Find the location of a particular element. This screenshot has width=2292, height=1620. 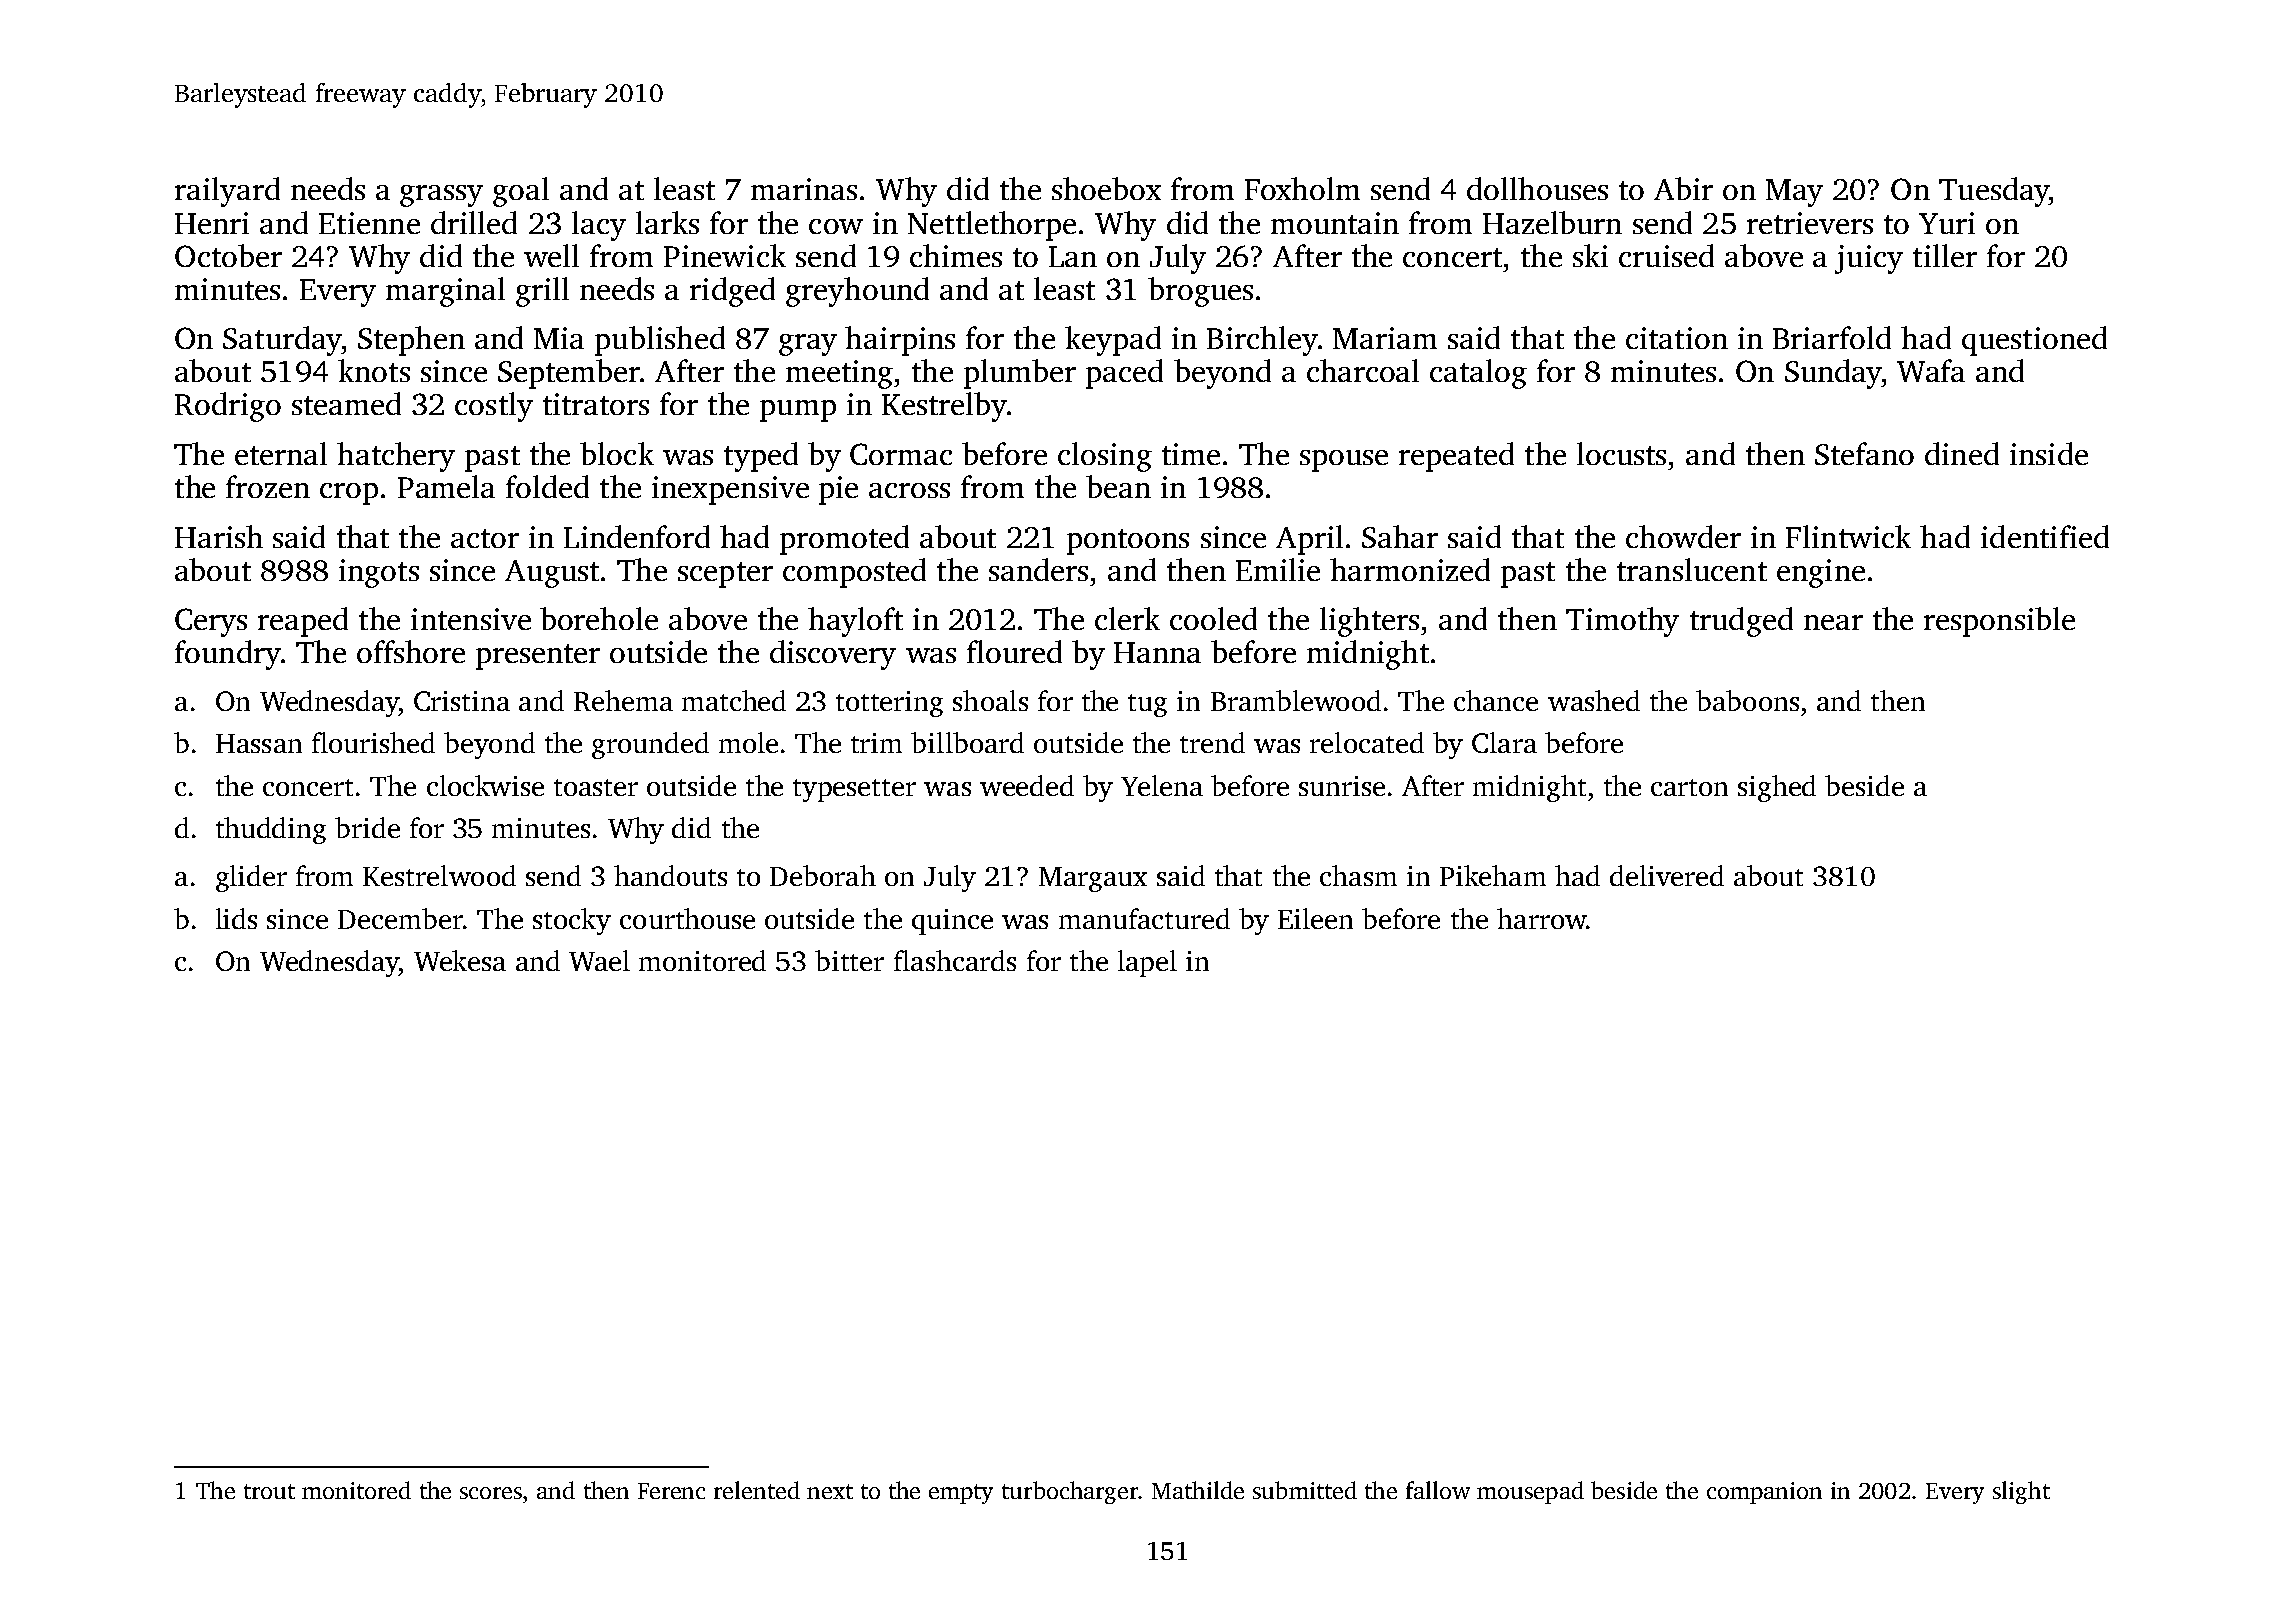

scores is located at coordinates (491, 1493).
